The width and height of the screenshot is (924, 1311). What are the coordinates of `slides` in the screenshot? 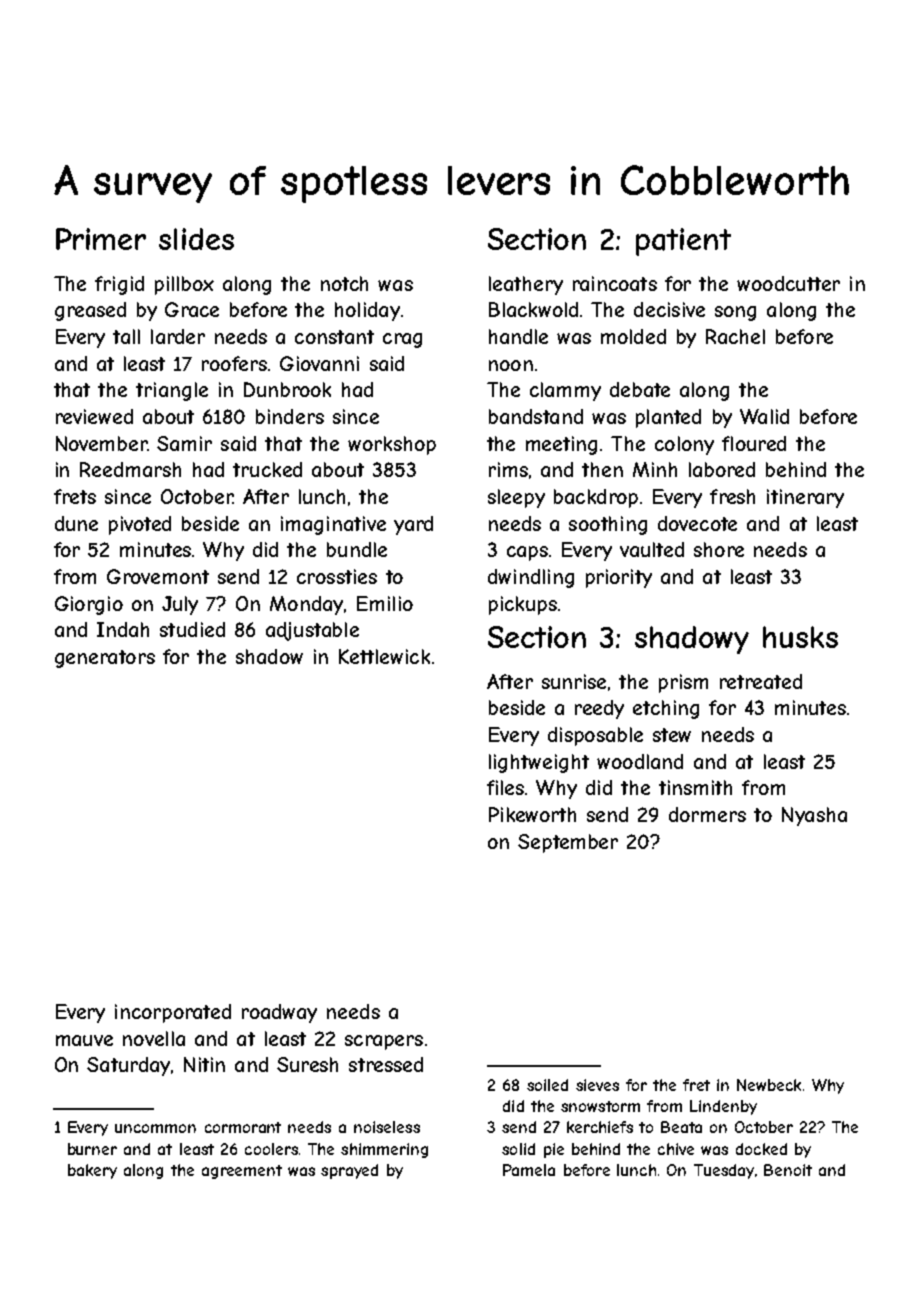 It's located at (196, 239).
